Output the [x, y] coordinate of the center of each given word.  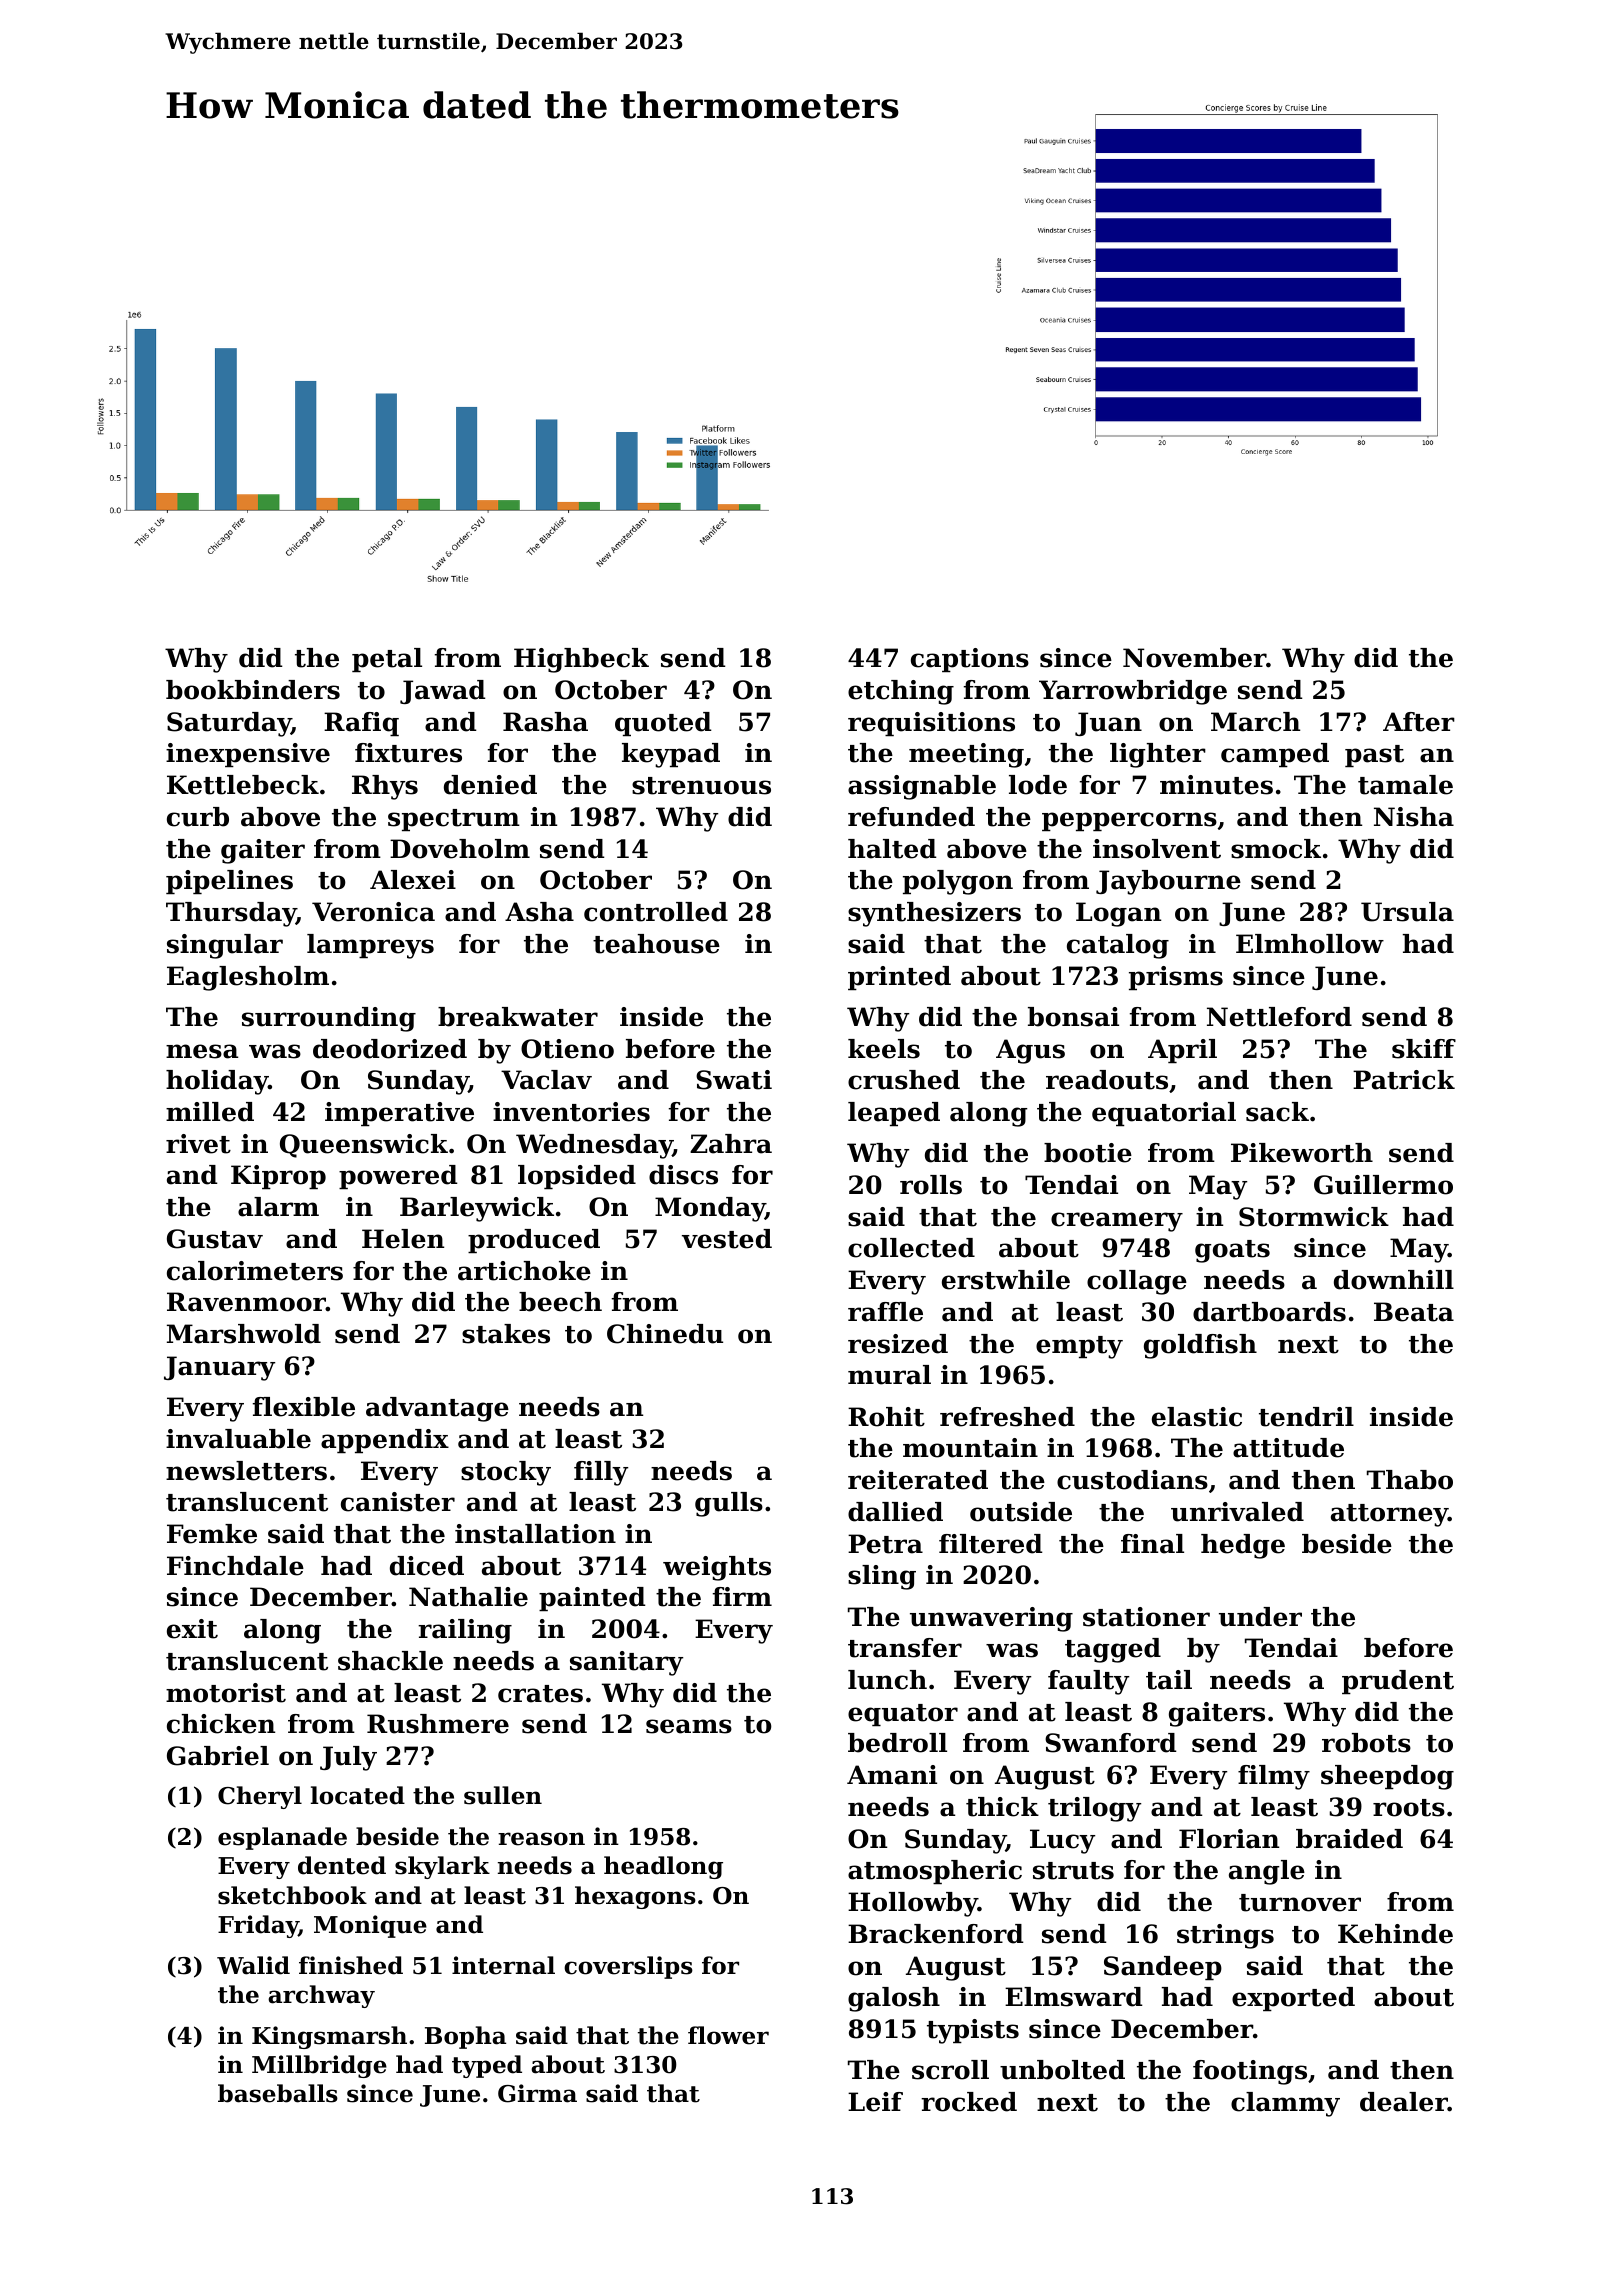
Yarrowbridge [1133, 692]
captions [970, 660]
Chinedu [665, 1334]
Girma [537, 2093]
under [1260, 1617]
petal [387, 660]
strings [1225, 1936]
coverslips [628, 1967]
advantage [437, 1409]
